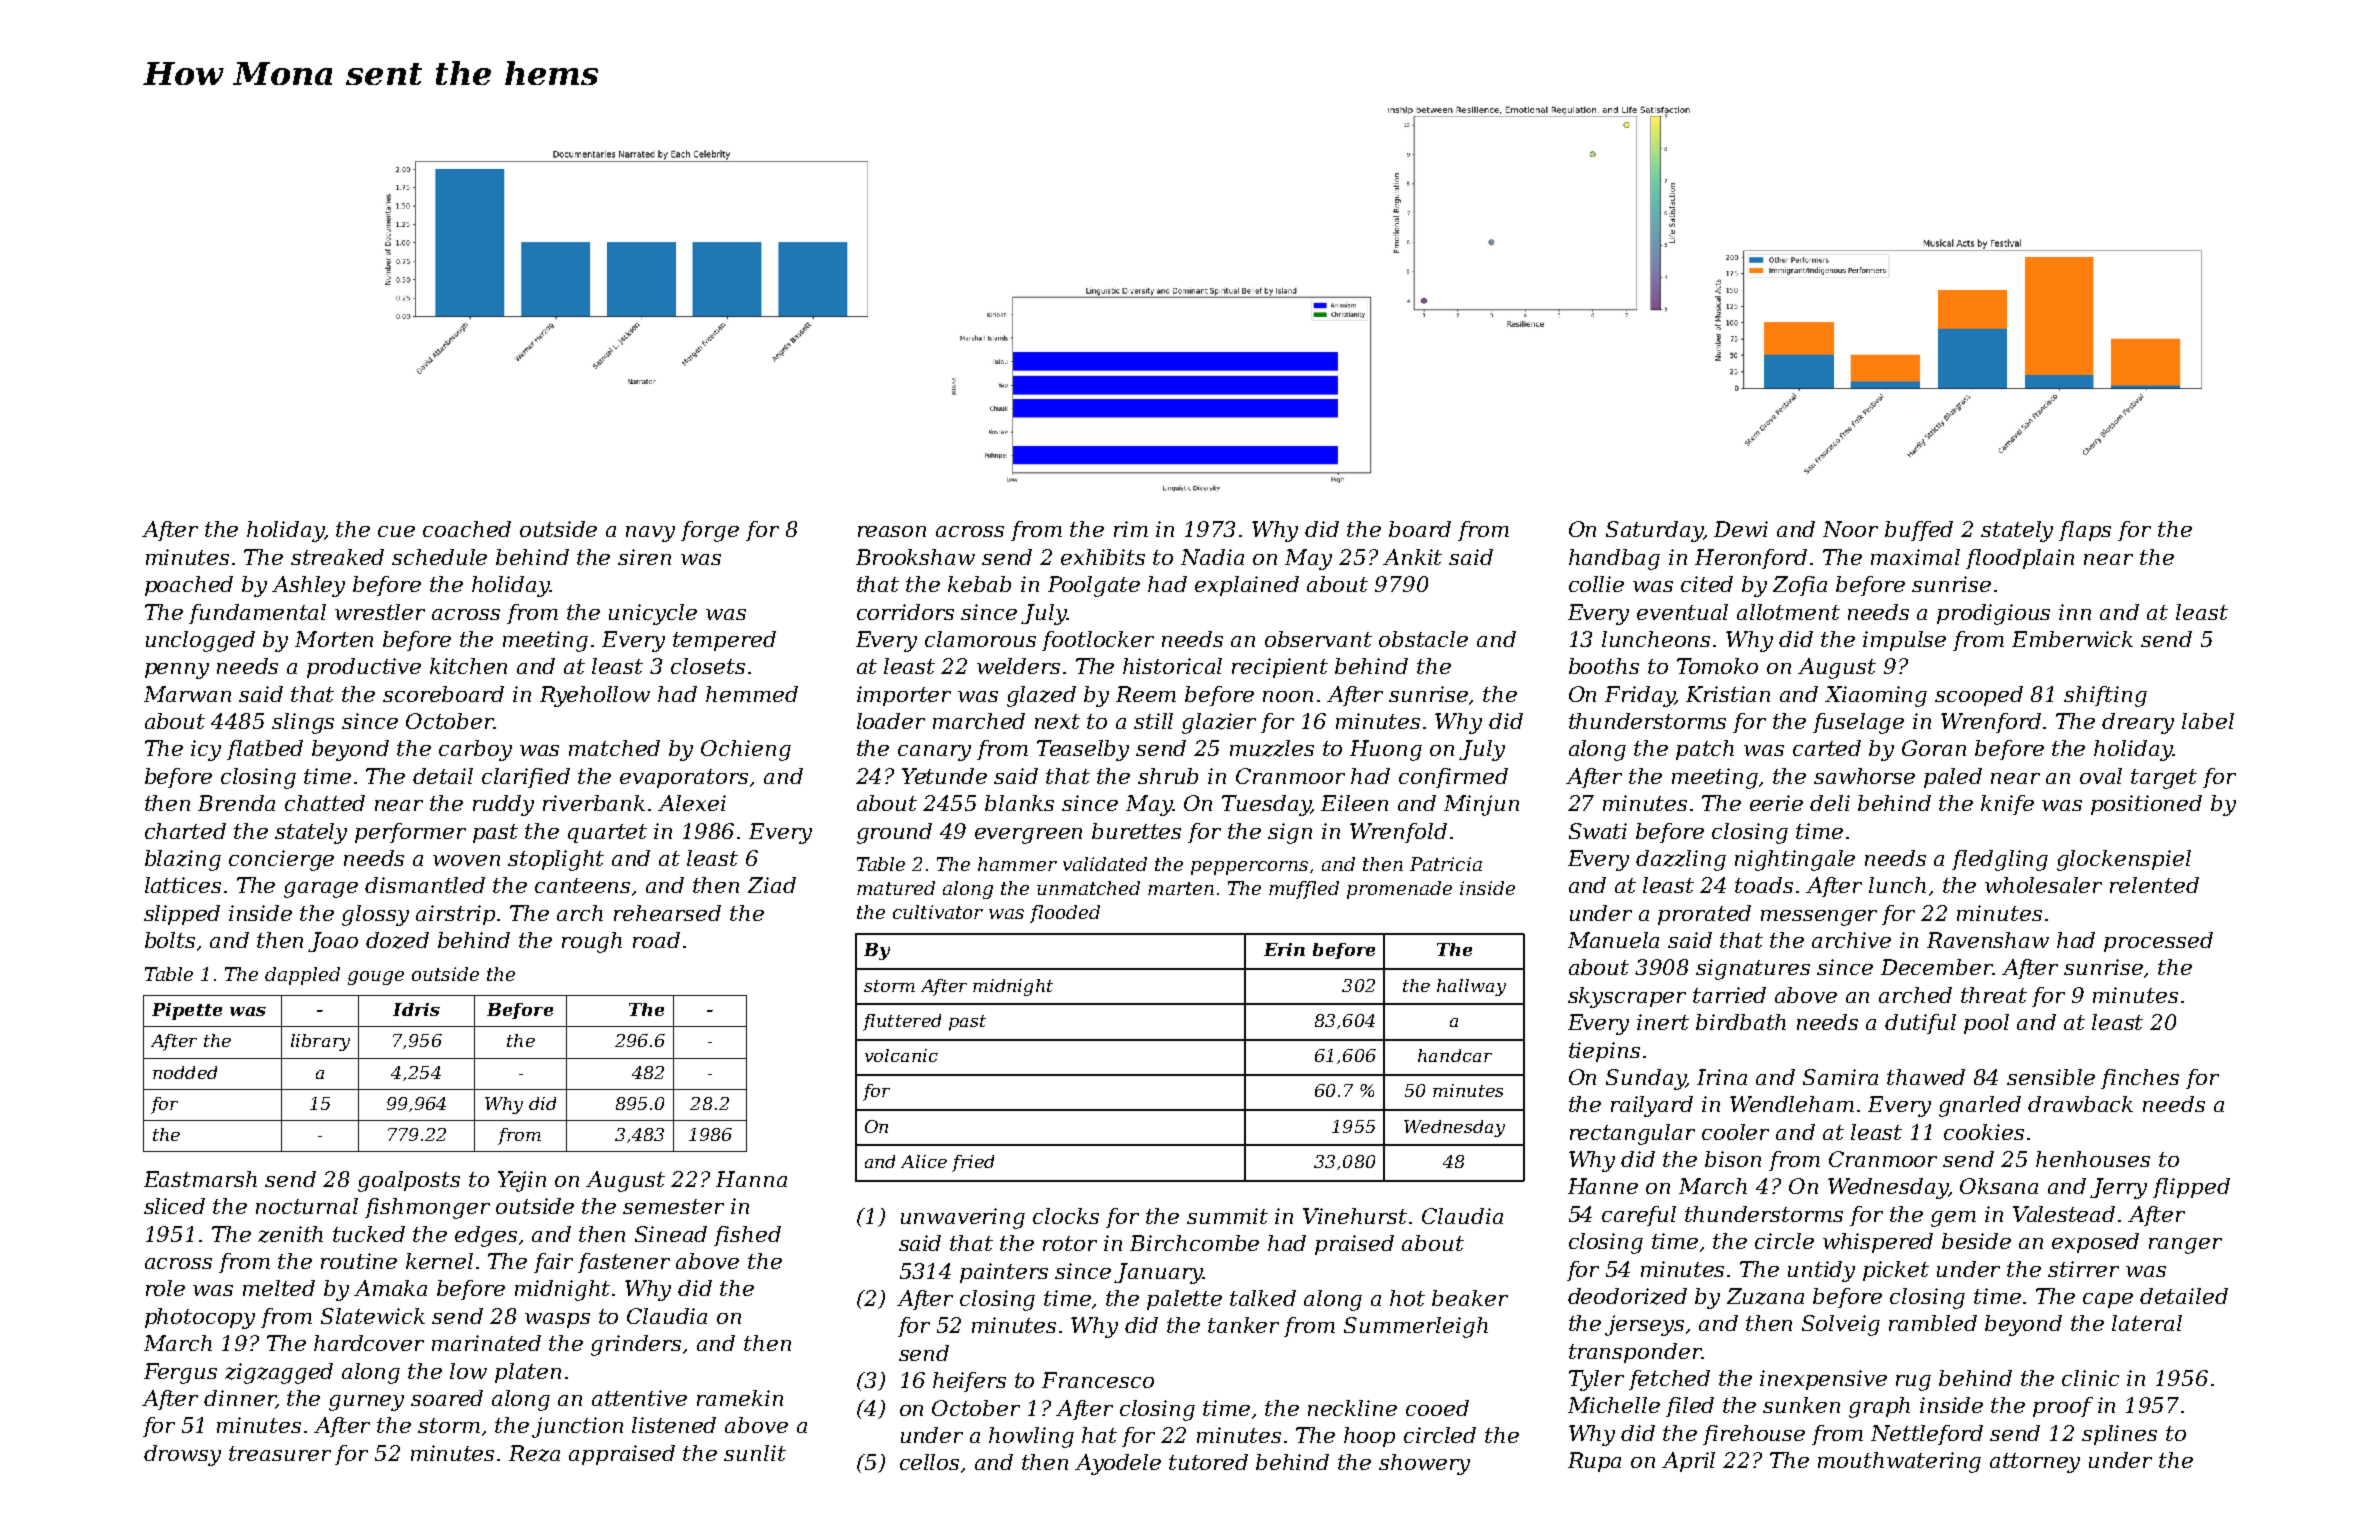 The image size is (2380, 1540). Describe the element at coordinates (1004, 1273) in the screenshot. I see `painters` at that location.
